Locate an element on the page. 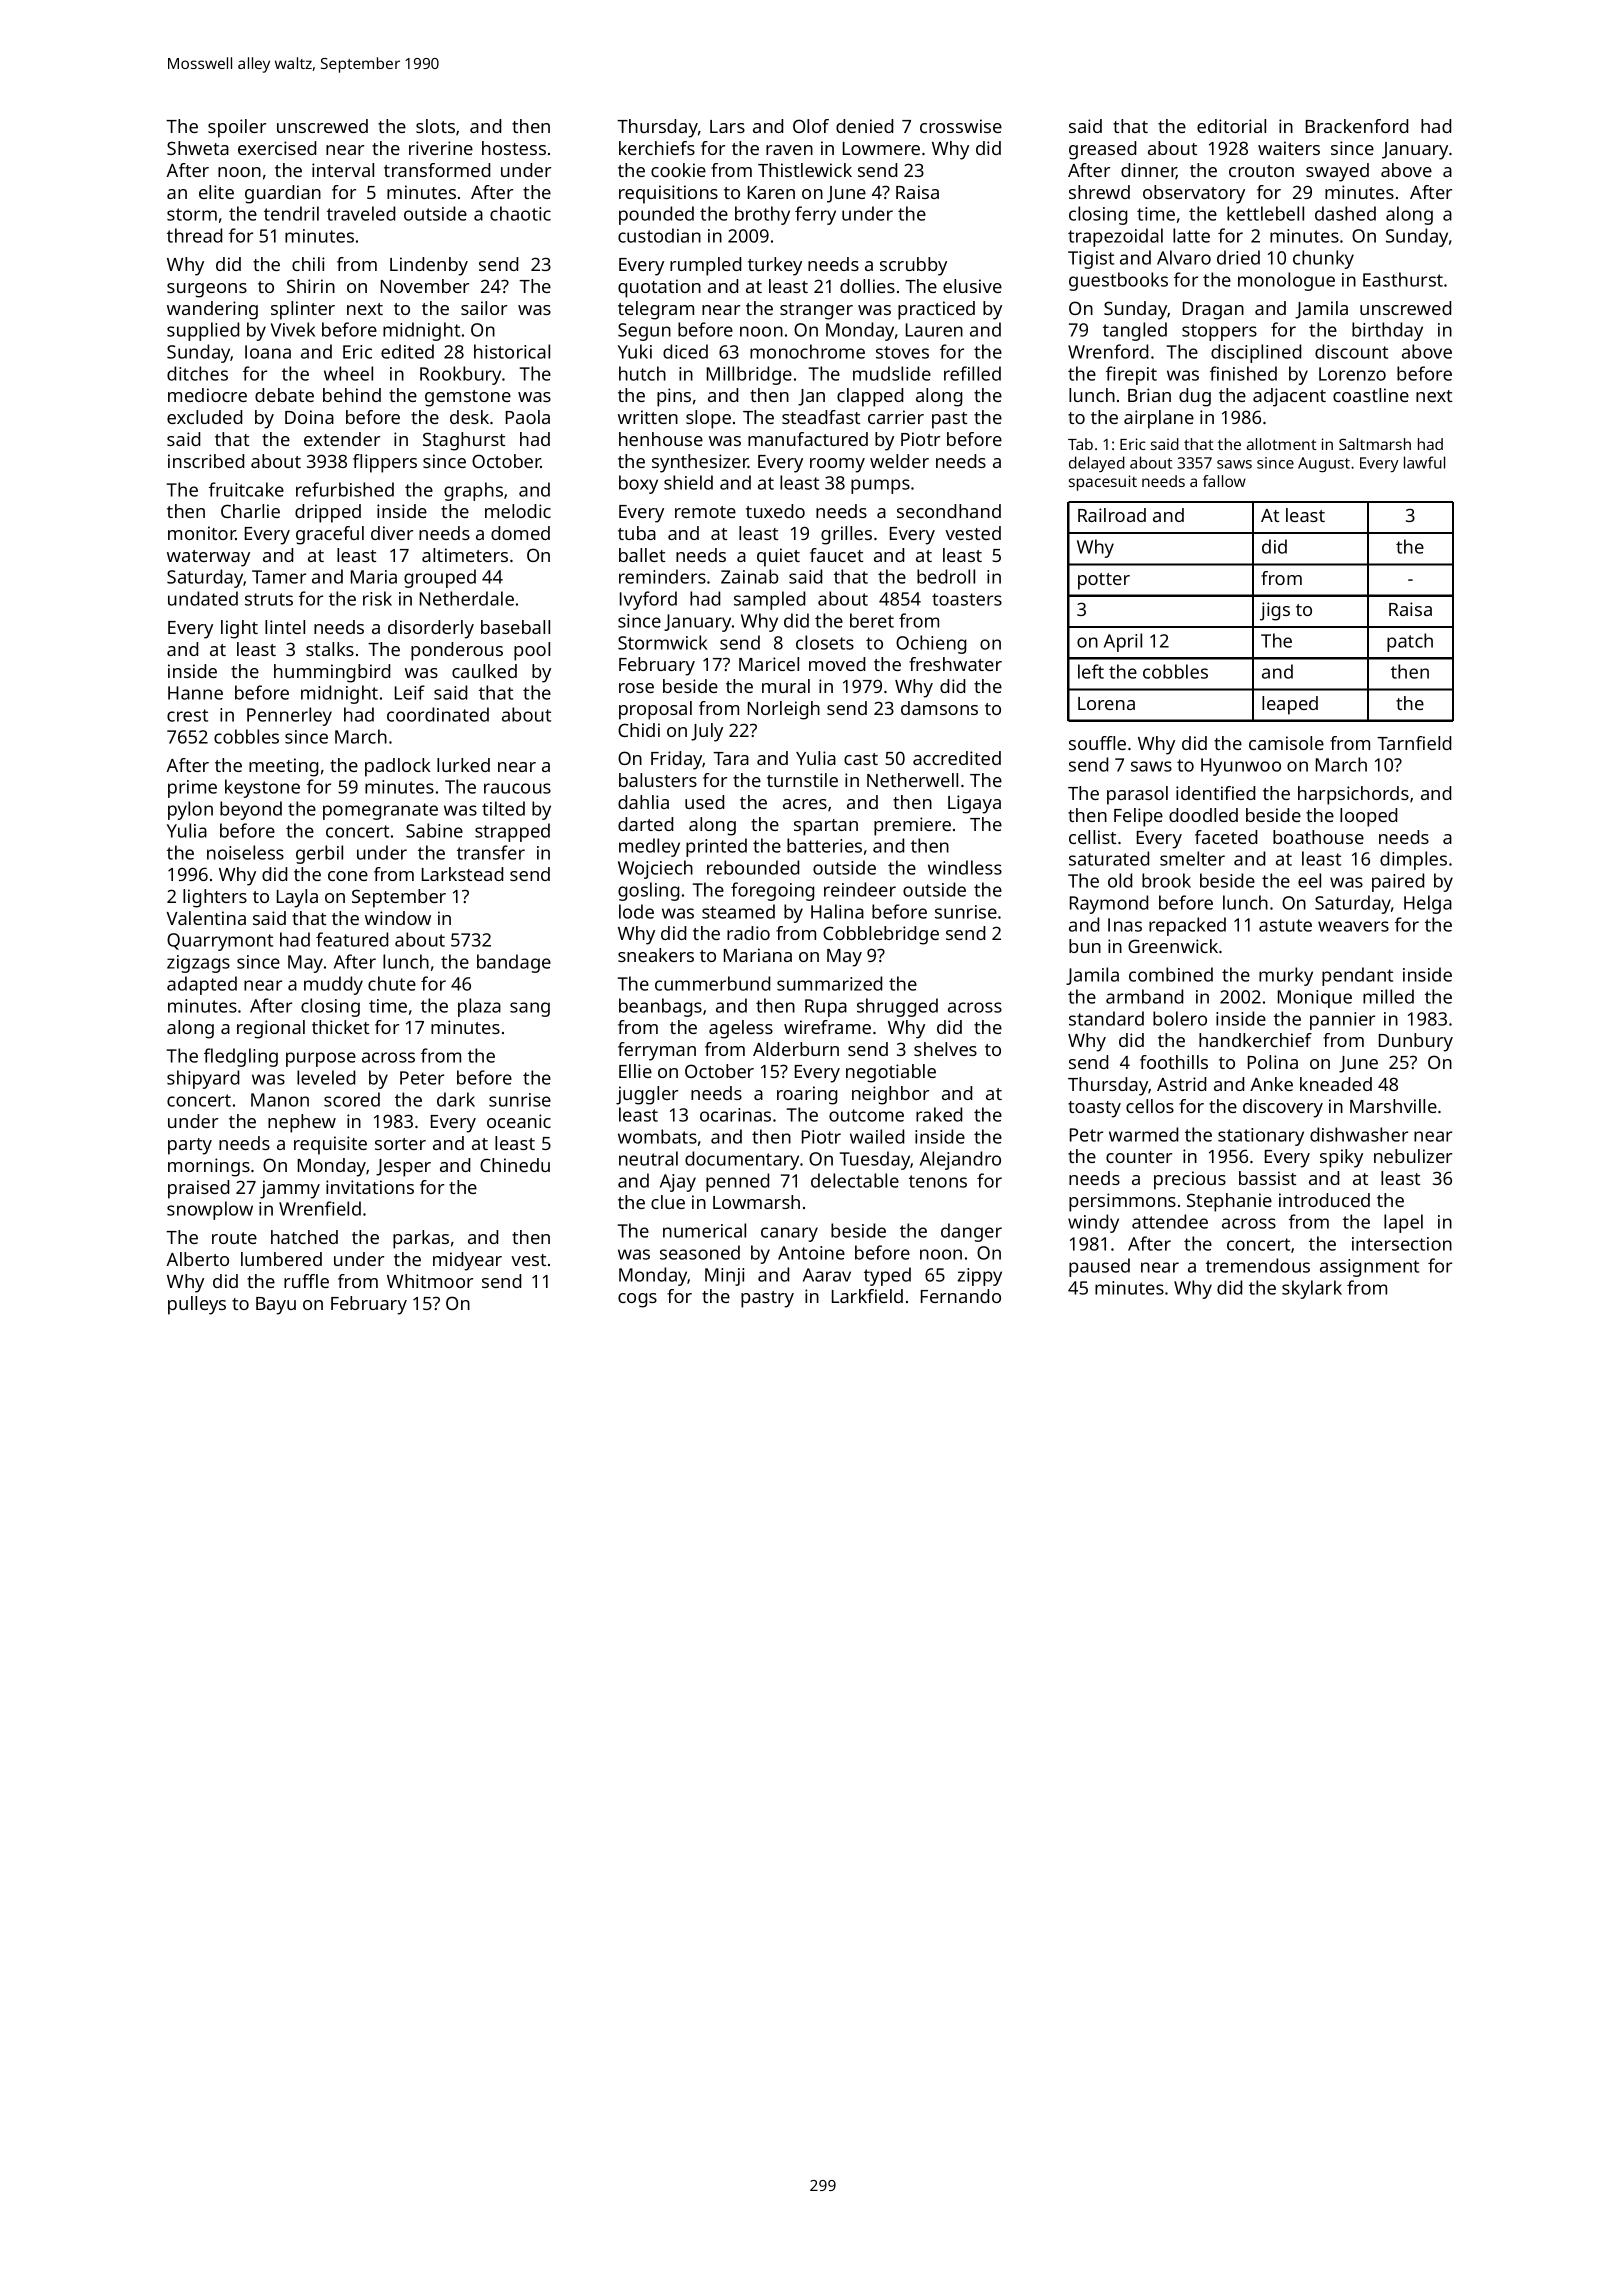 The height and width of the image is (2292, 1620). grilles is located at coordinates (846, 535).
